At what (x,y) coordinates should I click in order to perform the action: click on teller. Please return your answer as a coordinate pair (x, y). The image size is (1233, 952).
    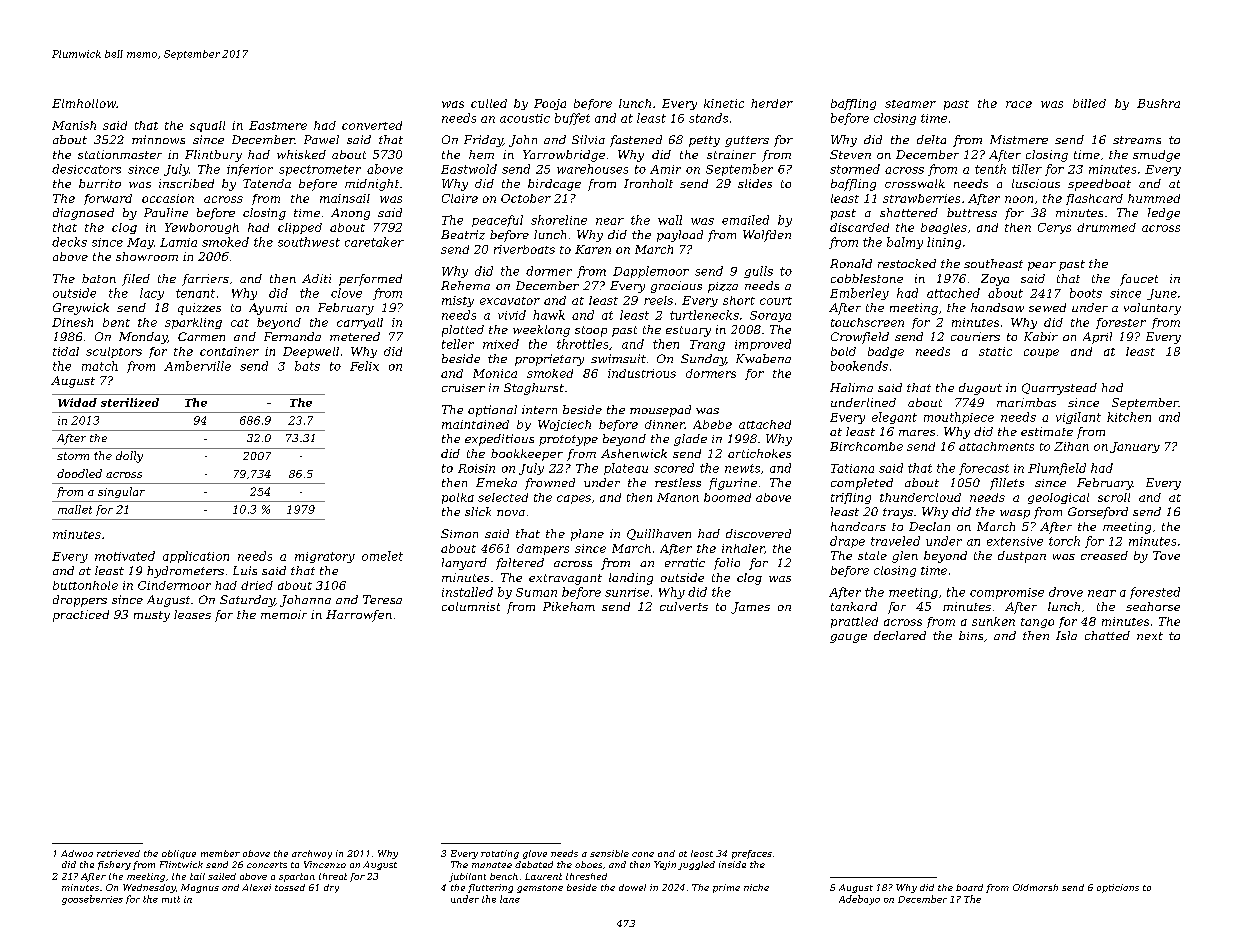
    Looking at the image, I should click on (458, 344).
